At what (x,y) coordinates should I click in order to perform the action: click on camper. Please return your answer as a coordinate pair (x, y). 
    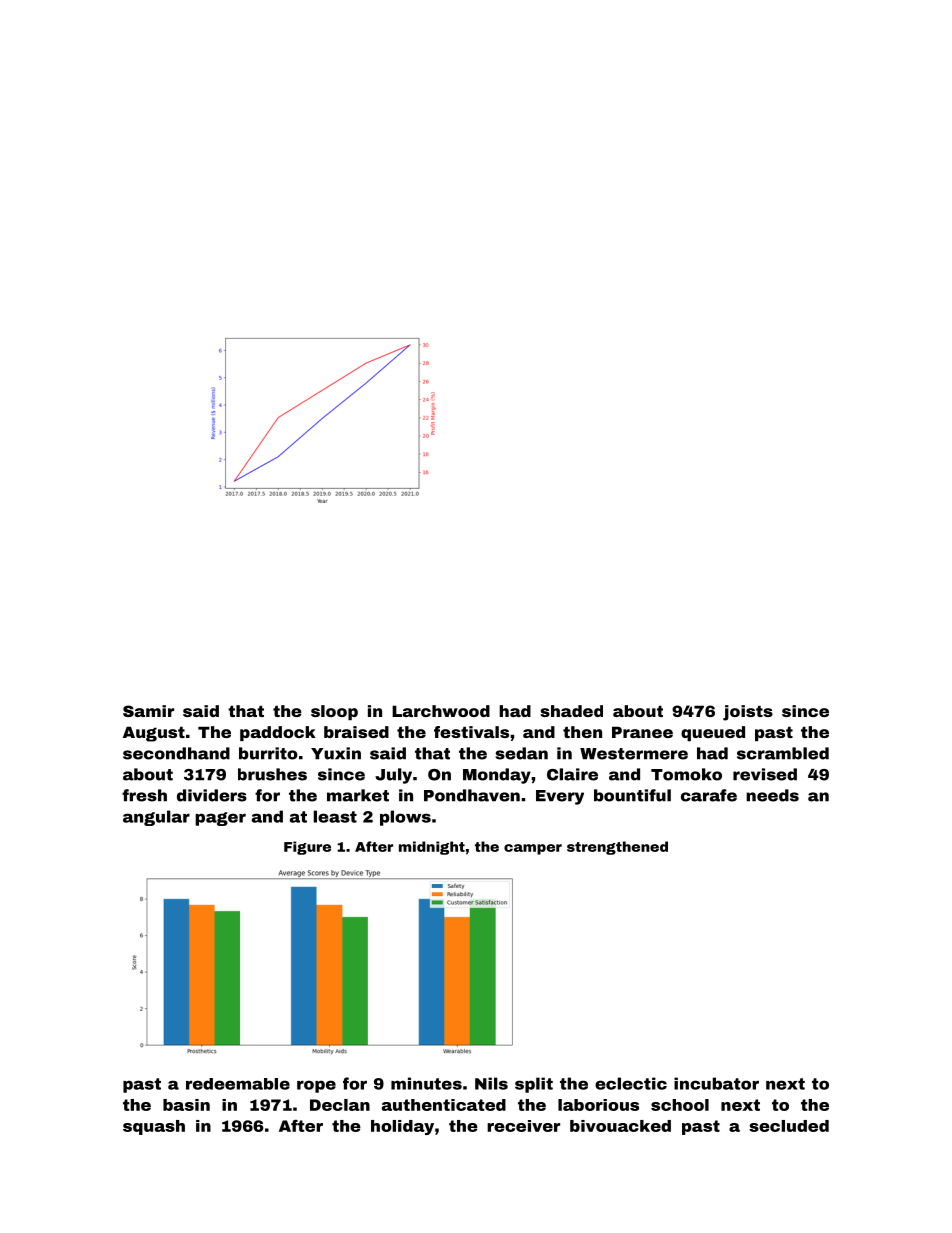
    Looking at the image, I should click on (533, 849).
